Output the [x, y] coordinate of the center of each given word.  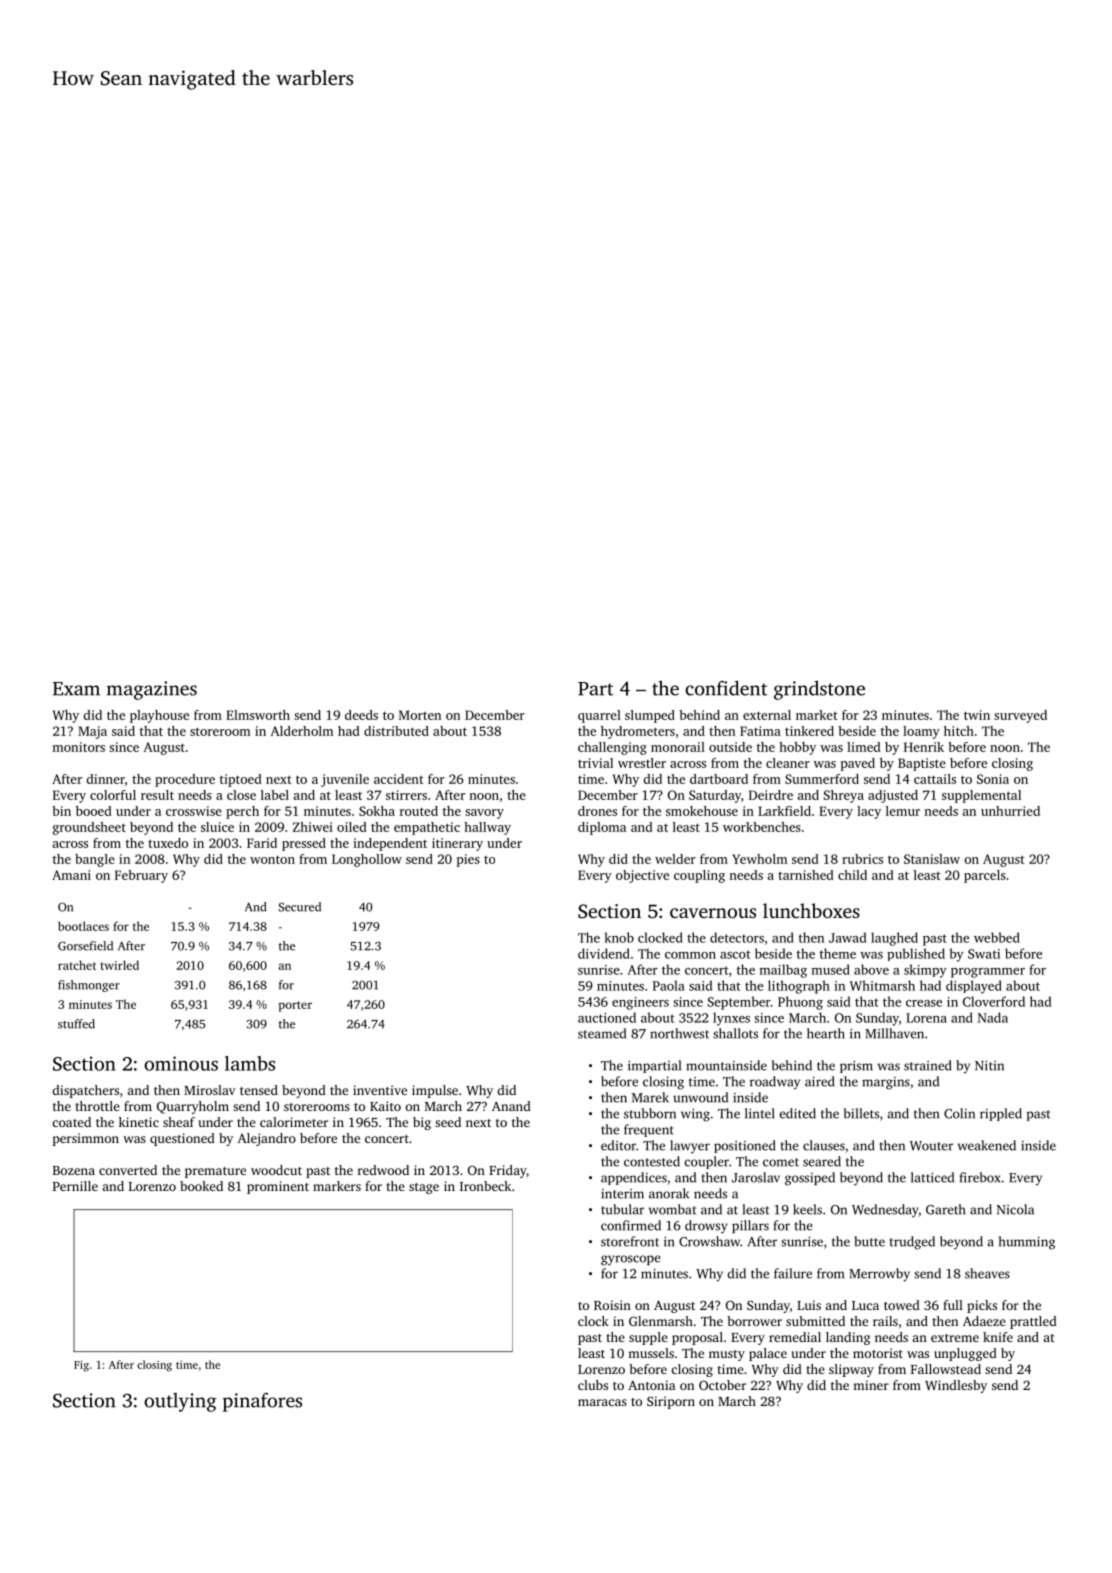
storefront [630, 1241]
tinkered [809, 731]
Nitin [989, 1066]
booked [201, 1186]
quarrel [599, 716]
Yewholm [760, 859]
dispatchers [86, 1091]
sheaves [987, 1273]
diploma [602, 828]
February [141, 876]
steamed [602, 1033]
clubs [593, 1385]
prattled [1033, 1322]
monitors [78, 747]
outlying [180, 1402]
